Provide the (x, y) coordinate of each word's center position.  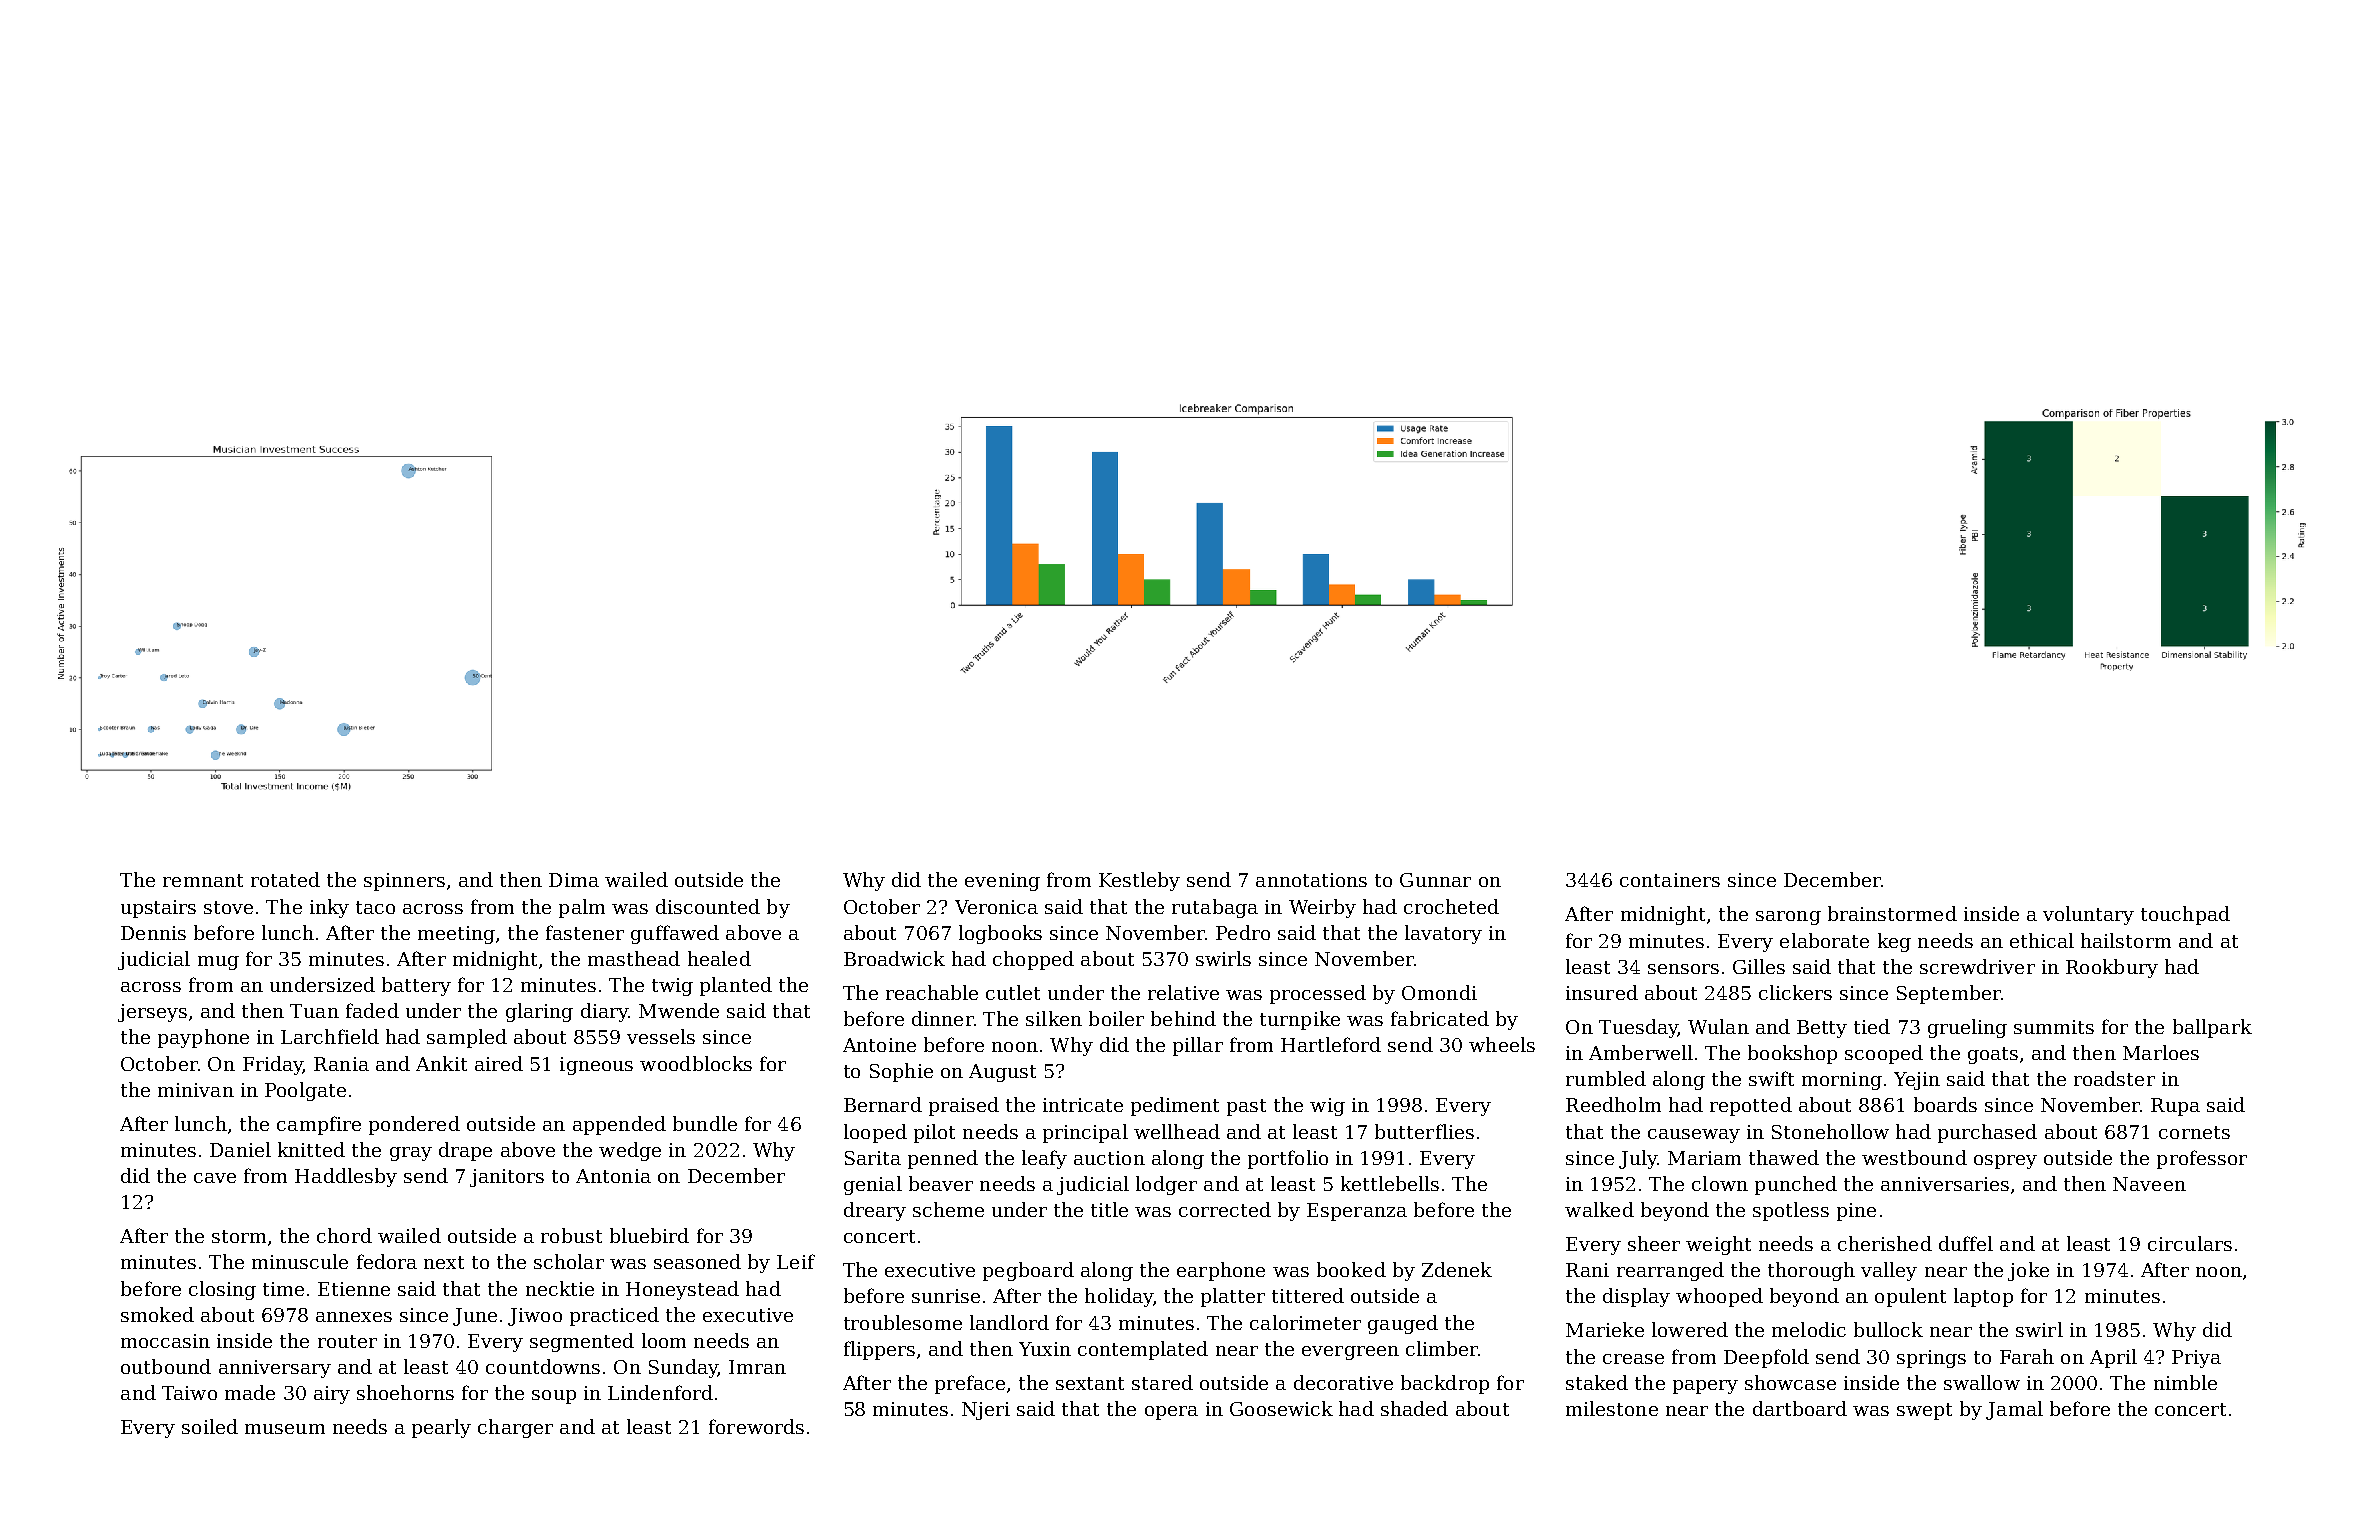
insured (1602, 992)
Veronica (996, 907)
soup (554, 1397)
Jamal (2014, 1410)
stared (1162, 1382)
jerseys (152, 1013)
